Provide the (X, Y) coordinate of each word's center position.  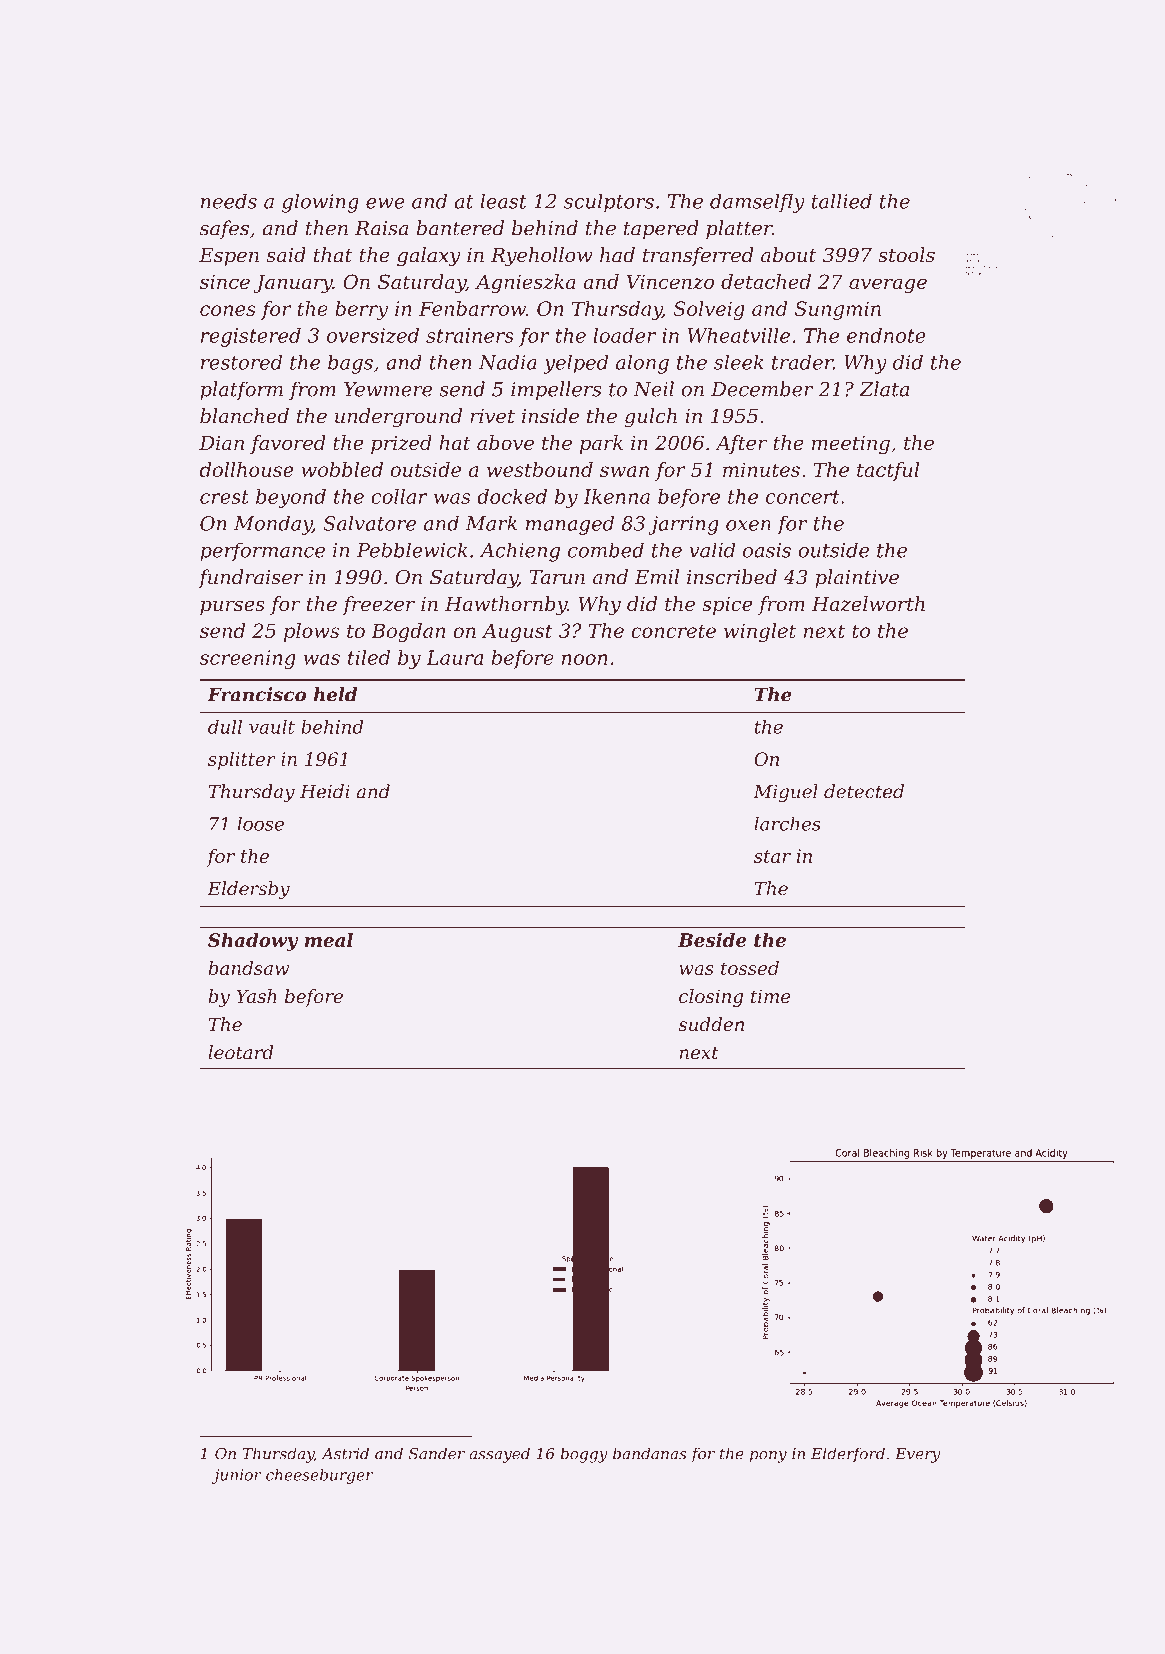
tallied (842, 201)
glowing (320, 203)
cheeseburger (319, 1476)
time (771, 996)
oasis (767, 550)
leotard (240, 1052)
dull (225, 726)
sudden (711, 1024)
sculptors (609, 203)
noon (585, 659)
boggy (584, 1455)
